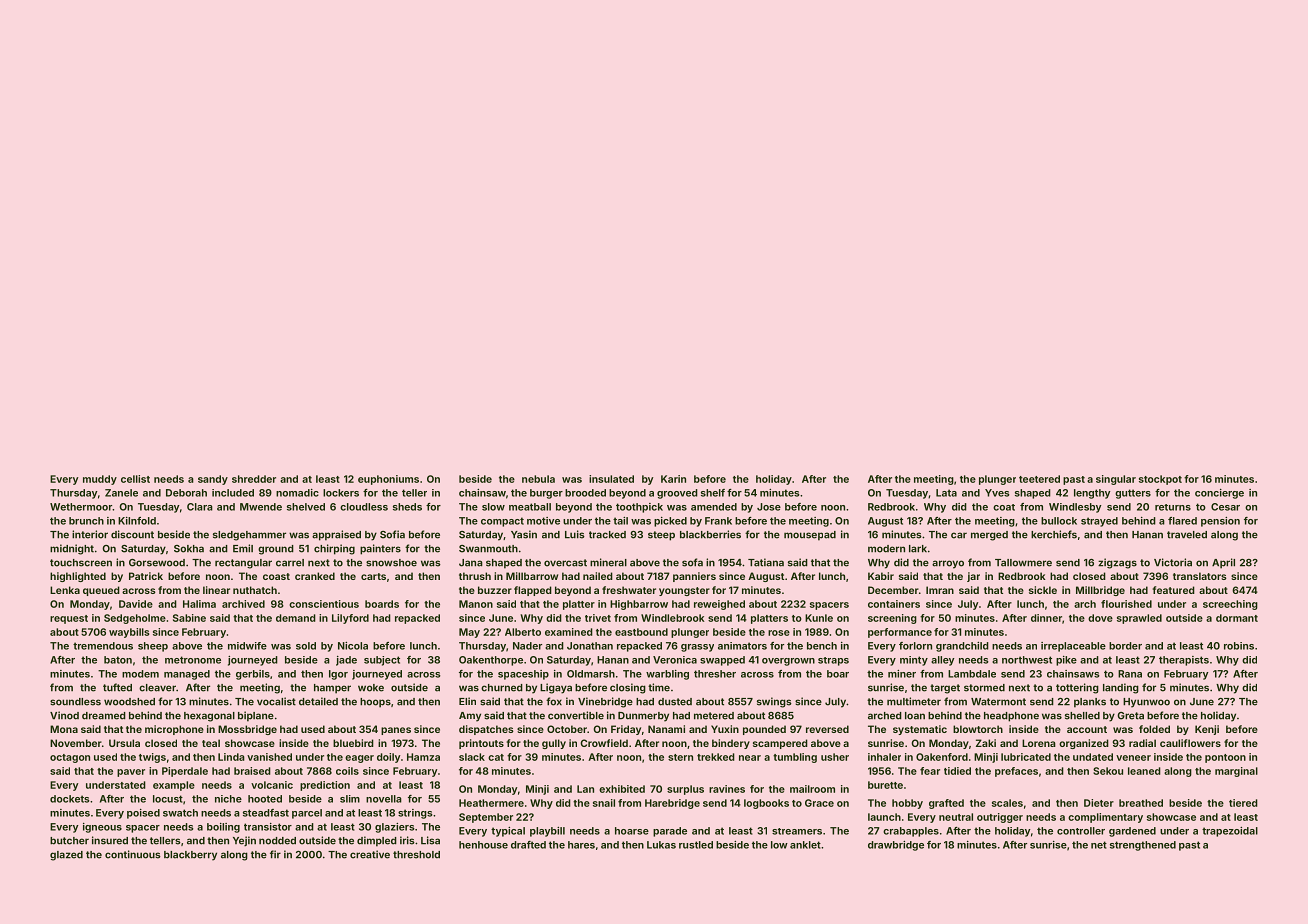 The width and height of the screenshot is (1308, 924). What do you see at coordinates (1160, 480) in the screenshot?
I see `stockpot` at bounding box center [1160, 480].
